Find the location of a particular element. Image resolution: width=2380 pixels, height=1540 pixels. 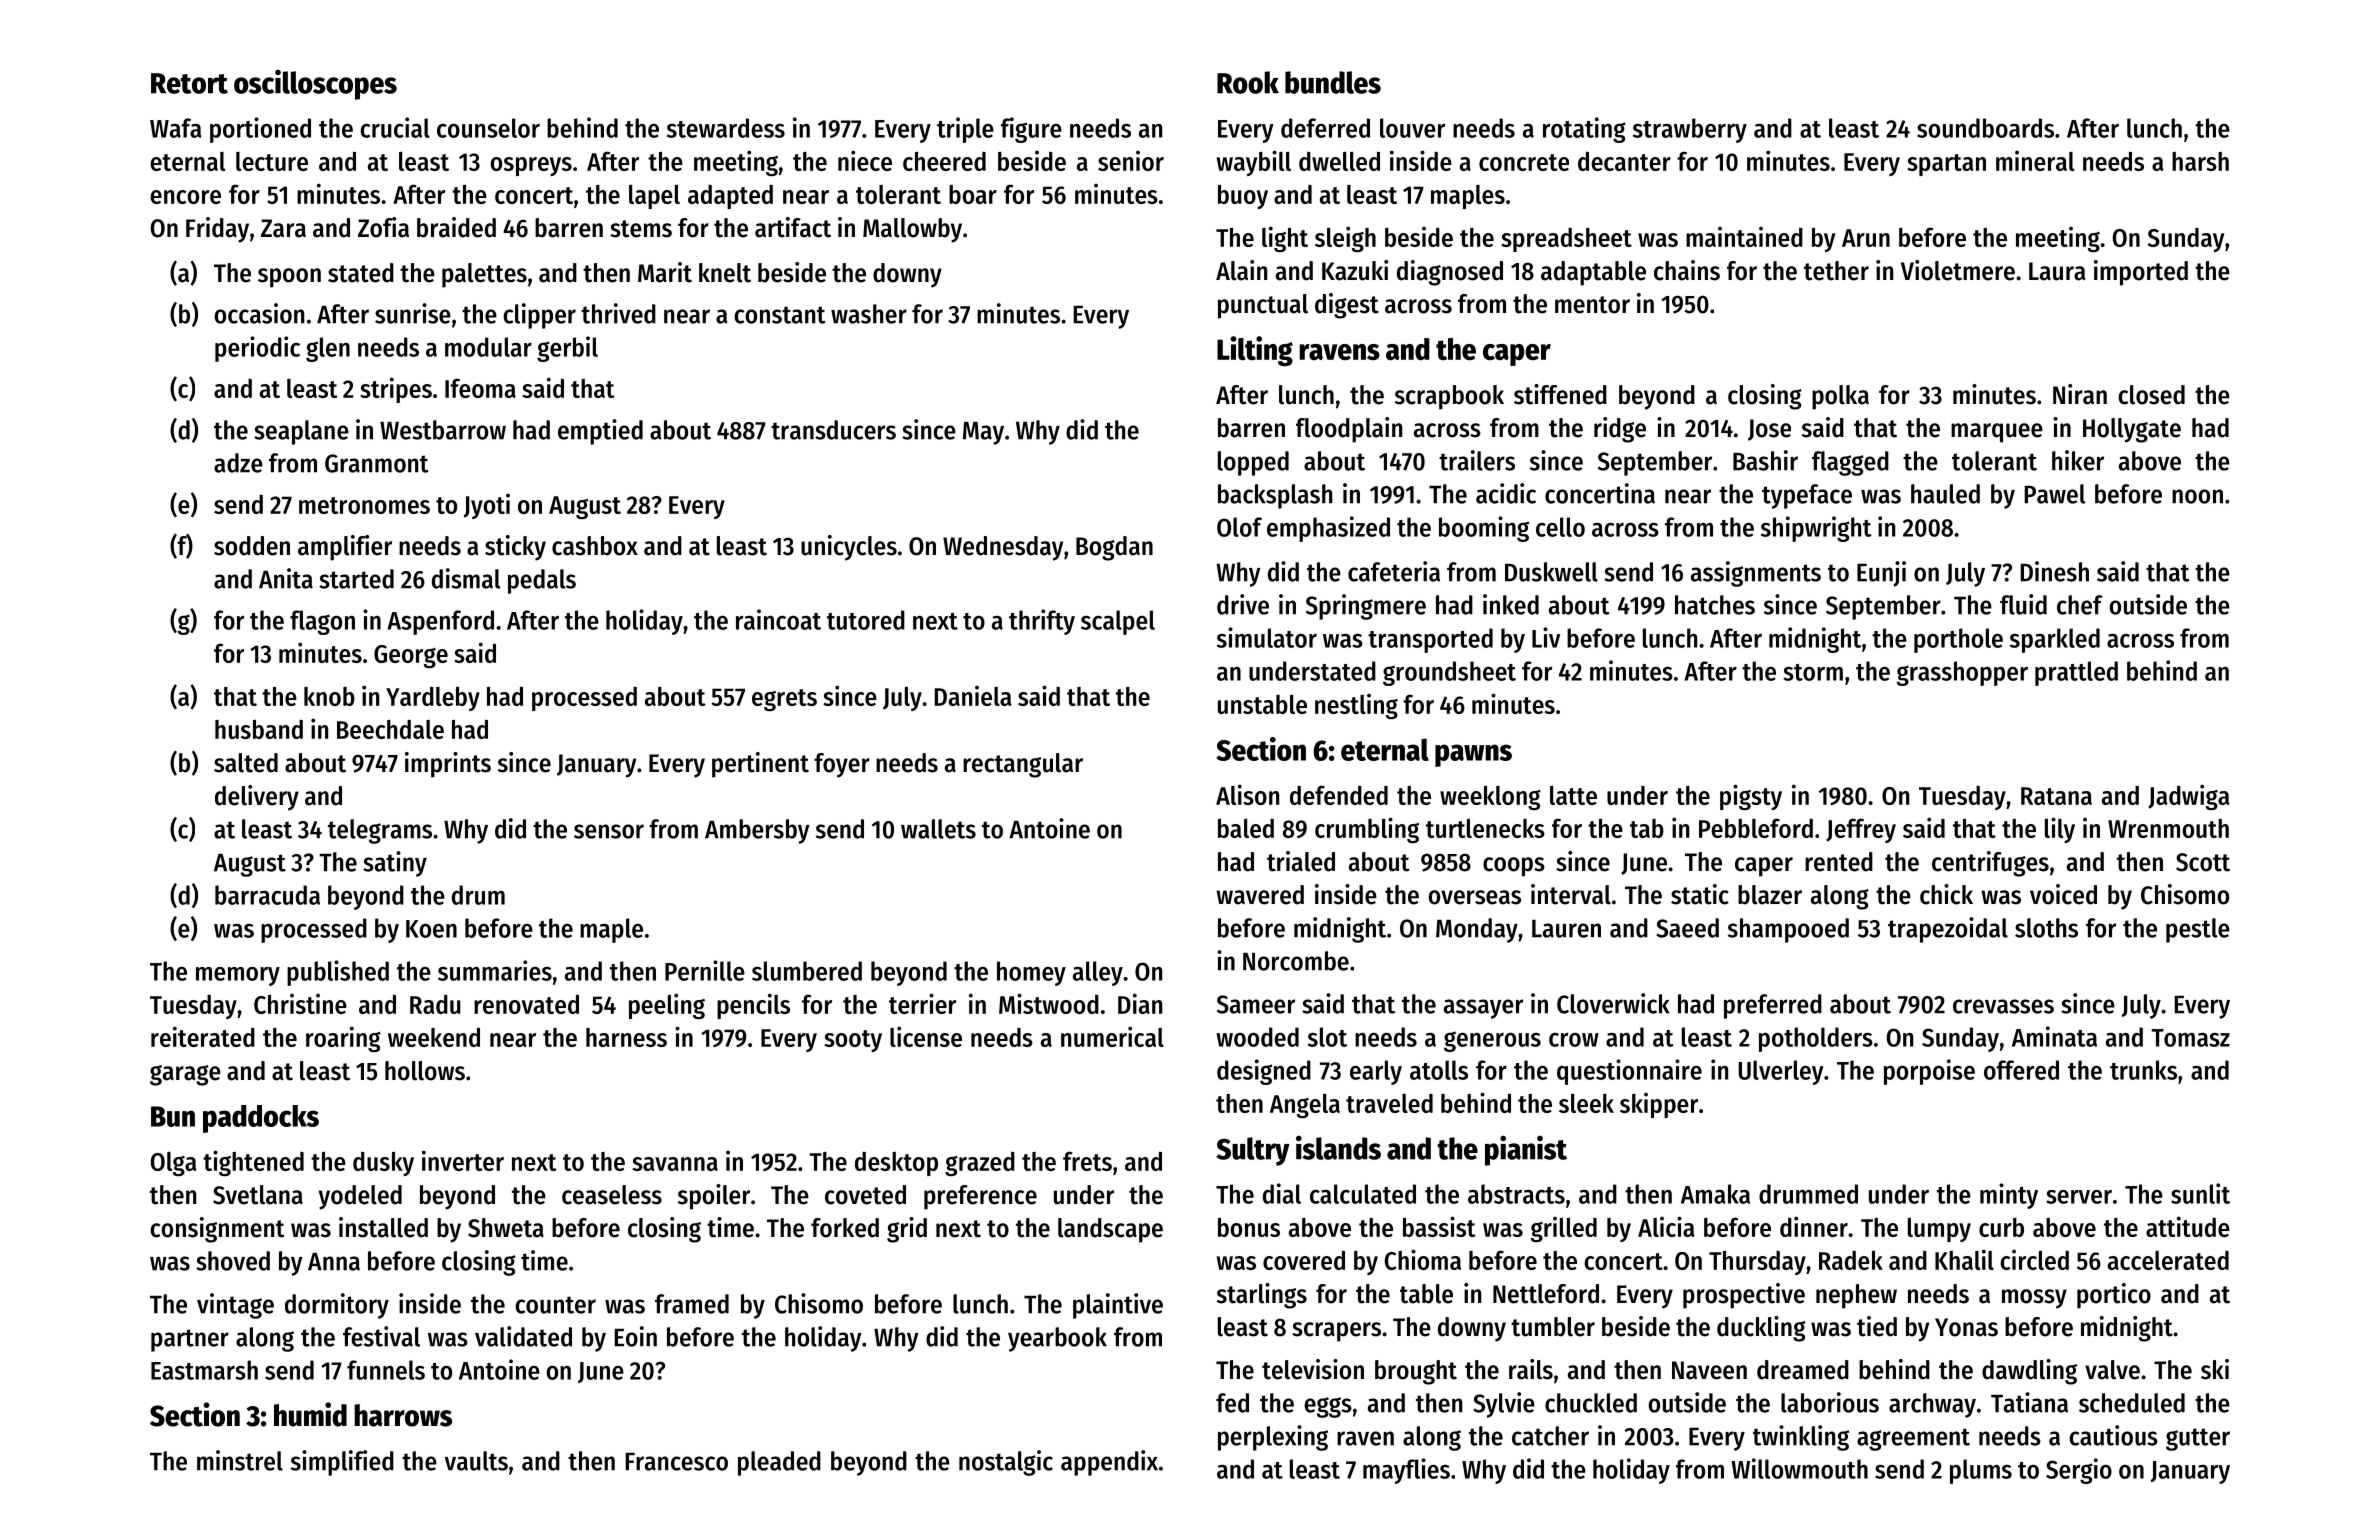

Bashir is located at coordinates (1765, 460).
